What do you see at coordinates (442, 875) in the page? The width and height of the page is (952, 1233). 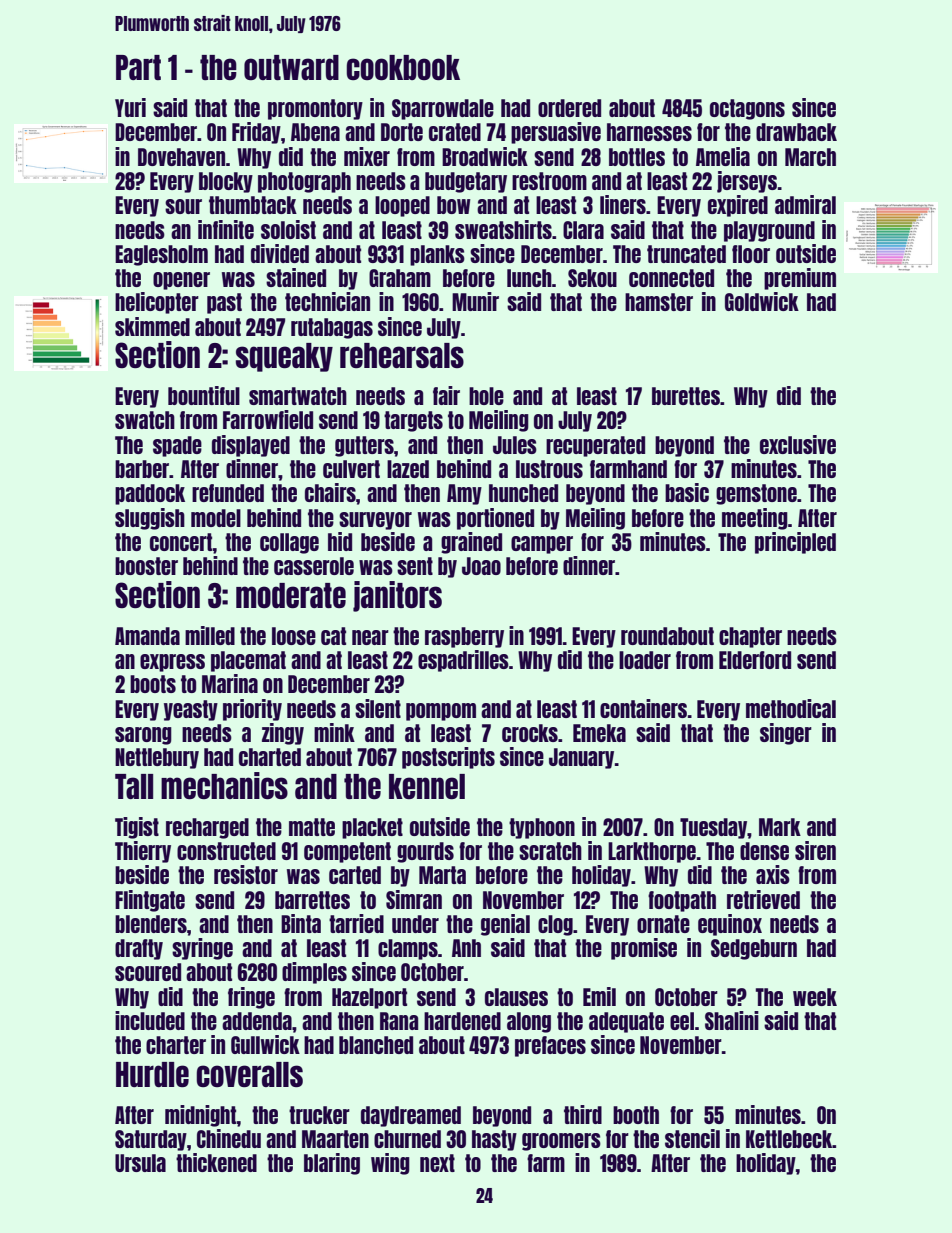 I see `Marta` at bounding box center [442, 875].
